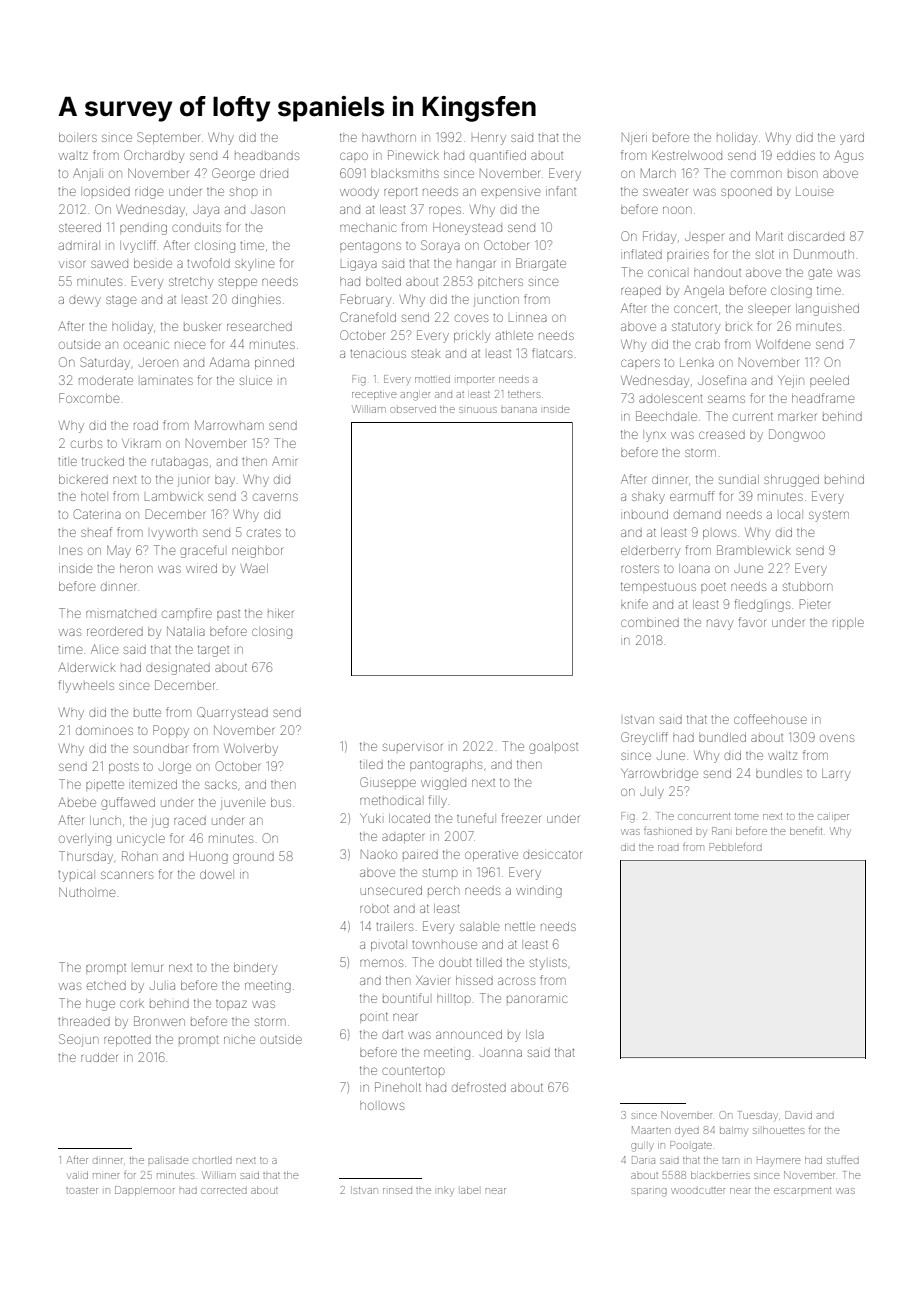 The width and height of the image is (924, 1308). Describe the element at coordinates (253, 858) in the image. I see `ground` at that location.
